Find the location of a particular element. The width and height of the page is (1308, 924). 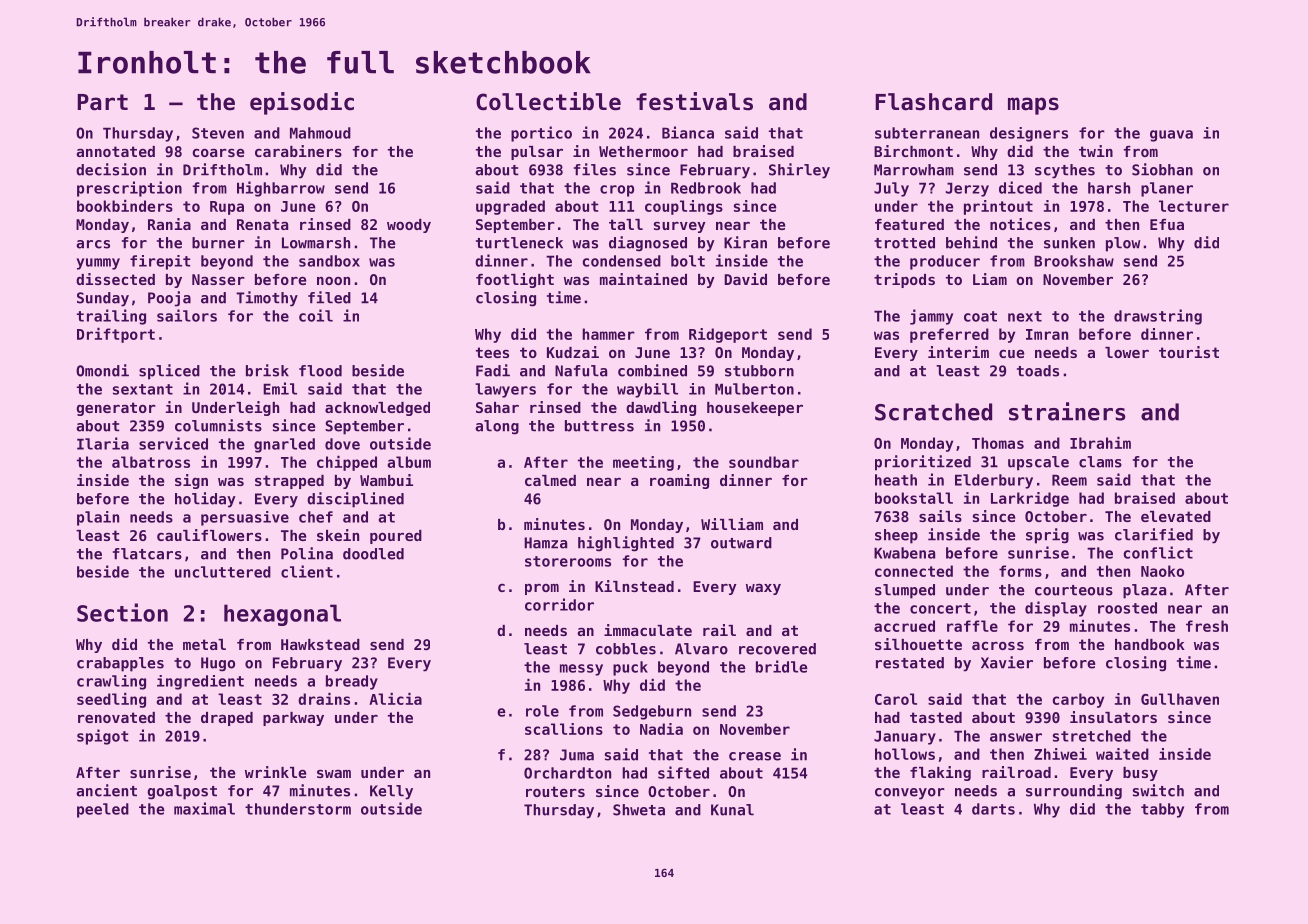

Birchmont is located at coordinates (913, 151).
